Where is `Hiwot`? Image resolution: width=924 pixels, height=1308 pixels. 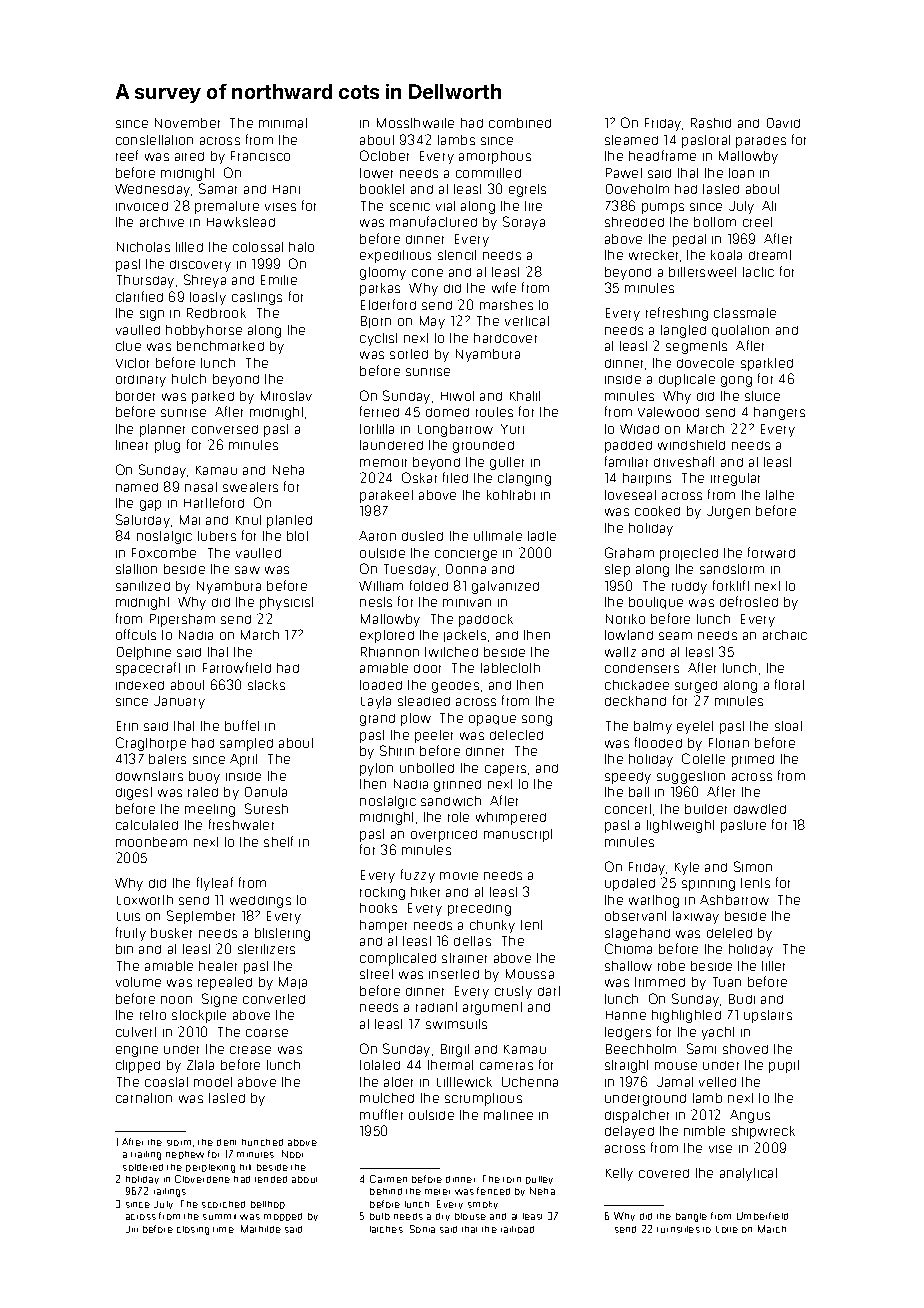
Hiwot is located at coordinates (457, 396).
